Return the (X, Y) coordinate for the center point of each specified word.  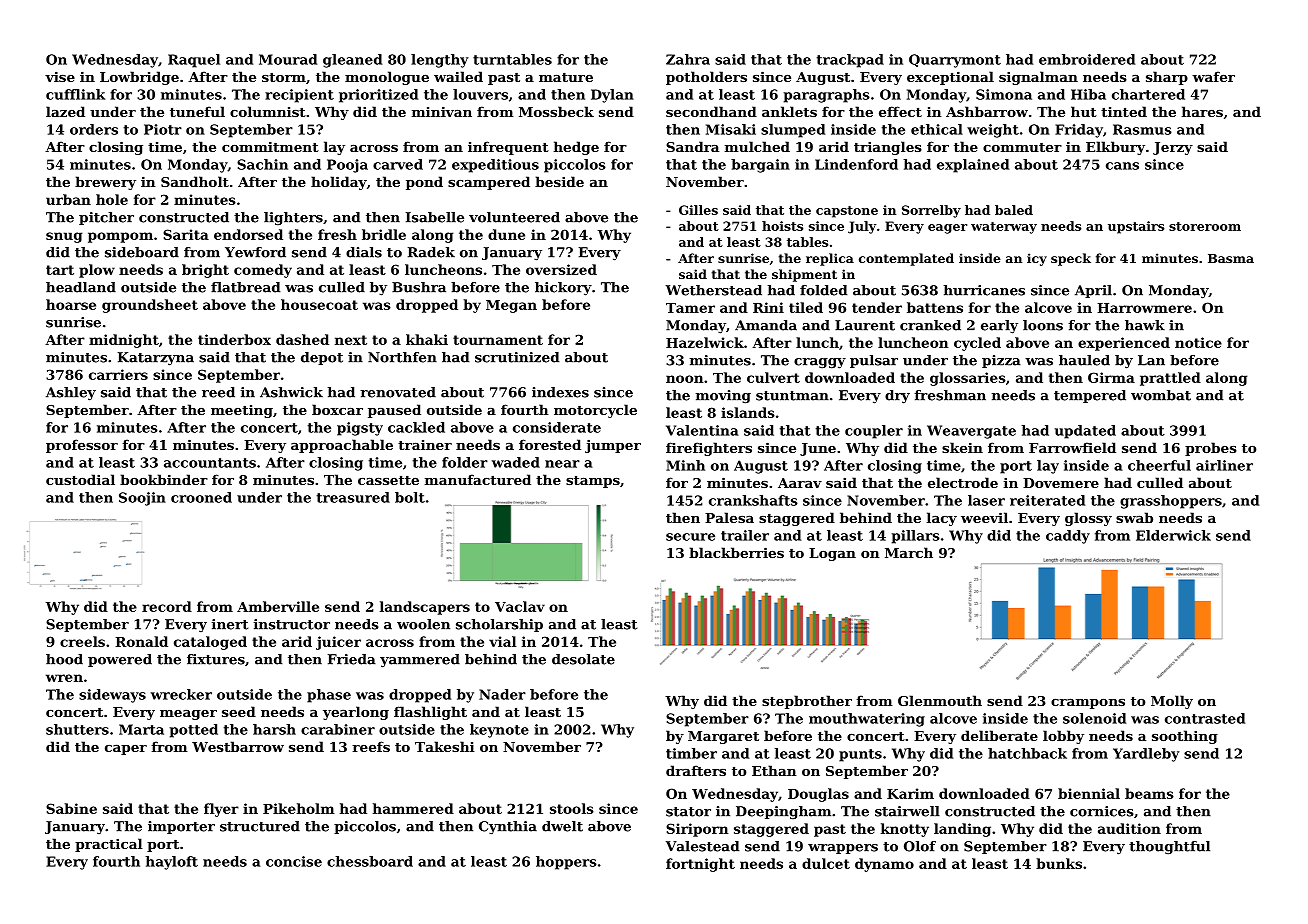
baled (1014, 210)
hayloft (171, 863)
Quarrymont (955, 61)
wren (64, 678)
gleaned (352, 61)
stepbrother (807, 702)
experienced (1124, 344)
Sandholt (195, 181)
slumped (793, 131)
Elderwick (1173, 535)
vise (60, 77)
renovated (398, 392)
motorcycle (595, 411)
